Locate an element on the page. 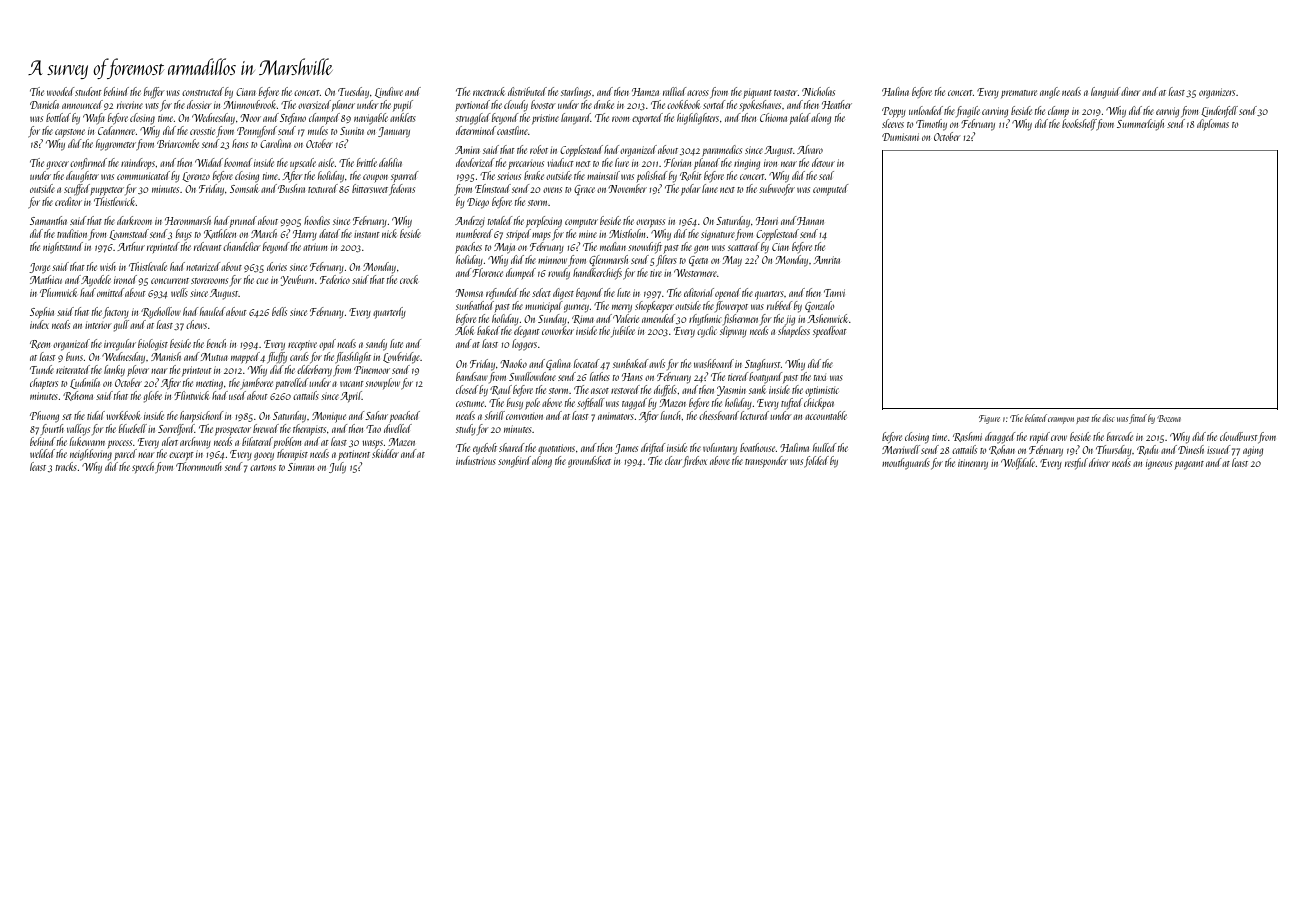 This image has height=924, width=1308. alert is located at coordinates (170, 441).
